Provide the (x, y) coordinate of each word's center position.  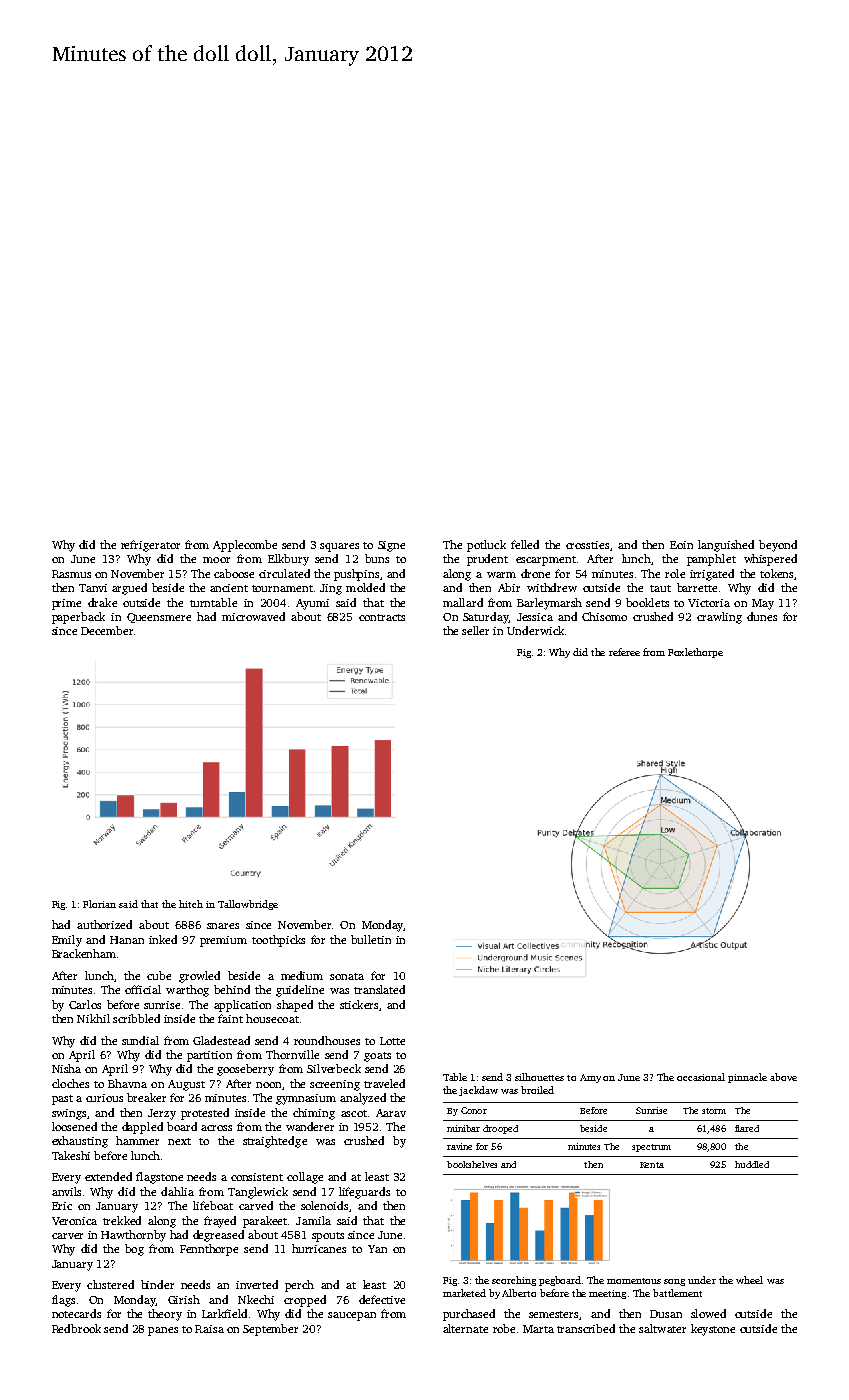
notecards (76, 1313)
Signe (391, 546)
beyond (778, 546)
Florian (99, 904)
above (783, 1077)
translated (379, 989)
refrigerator (150, 546)
